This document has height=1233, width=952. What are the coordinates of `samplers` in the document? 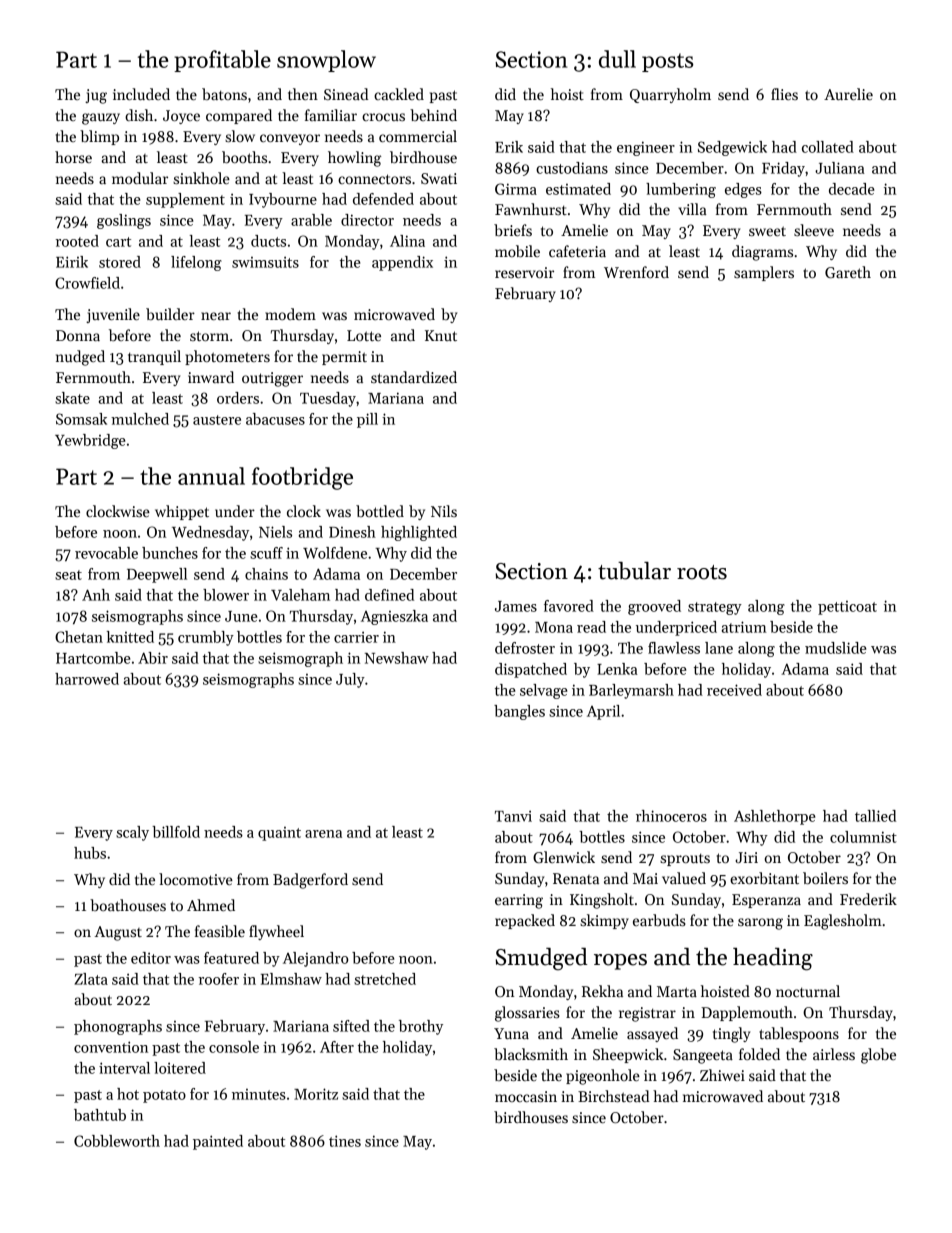 It's located at (764, 273).
